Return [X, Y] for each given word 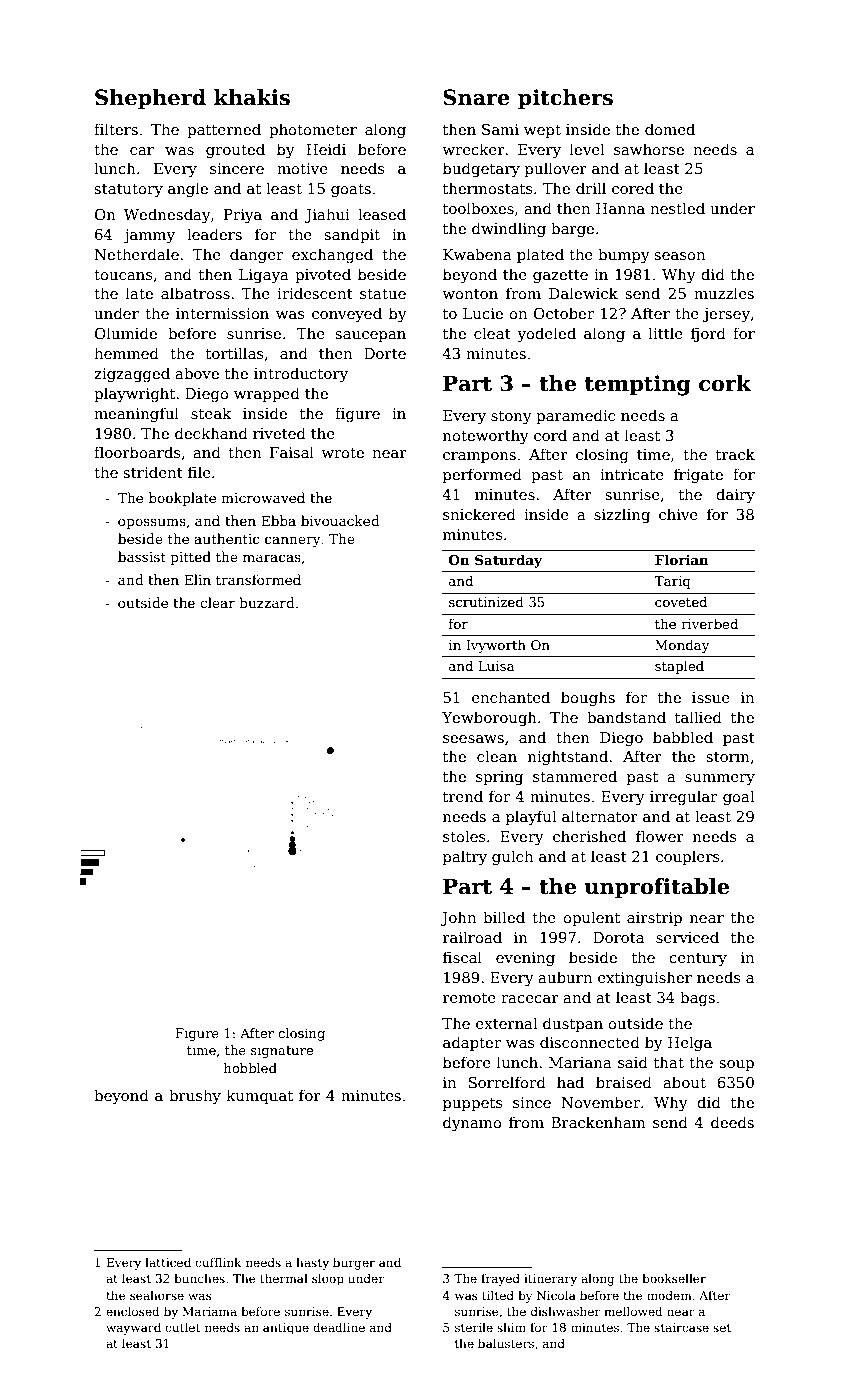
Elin [197, 579]
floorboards [137, 452]
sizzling [622, 516]
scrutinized [486, 601]
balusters [506, 1343]
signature [282, 1051]
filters [116, 129]
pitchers [565, 99]
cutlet [182, 1327]
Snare [476, 97]
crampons [479, 457]
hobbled [250, 1068]
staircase [681, 1327]
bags [697, 999]
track [735, 454]
